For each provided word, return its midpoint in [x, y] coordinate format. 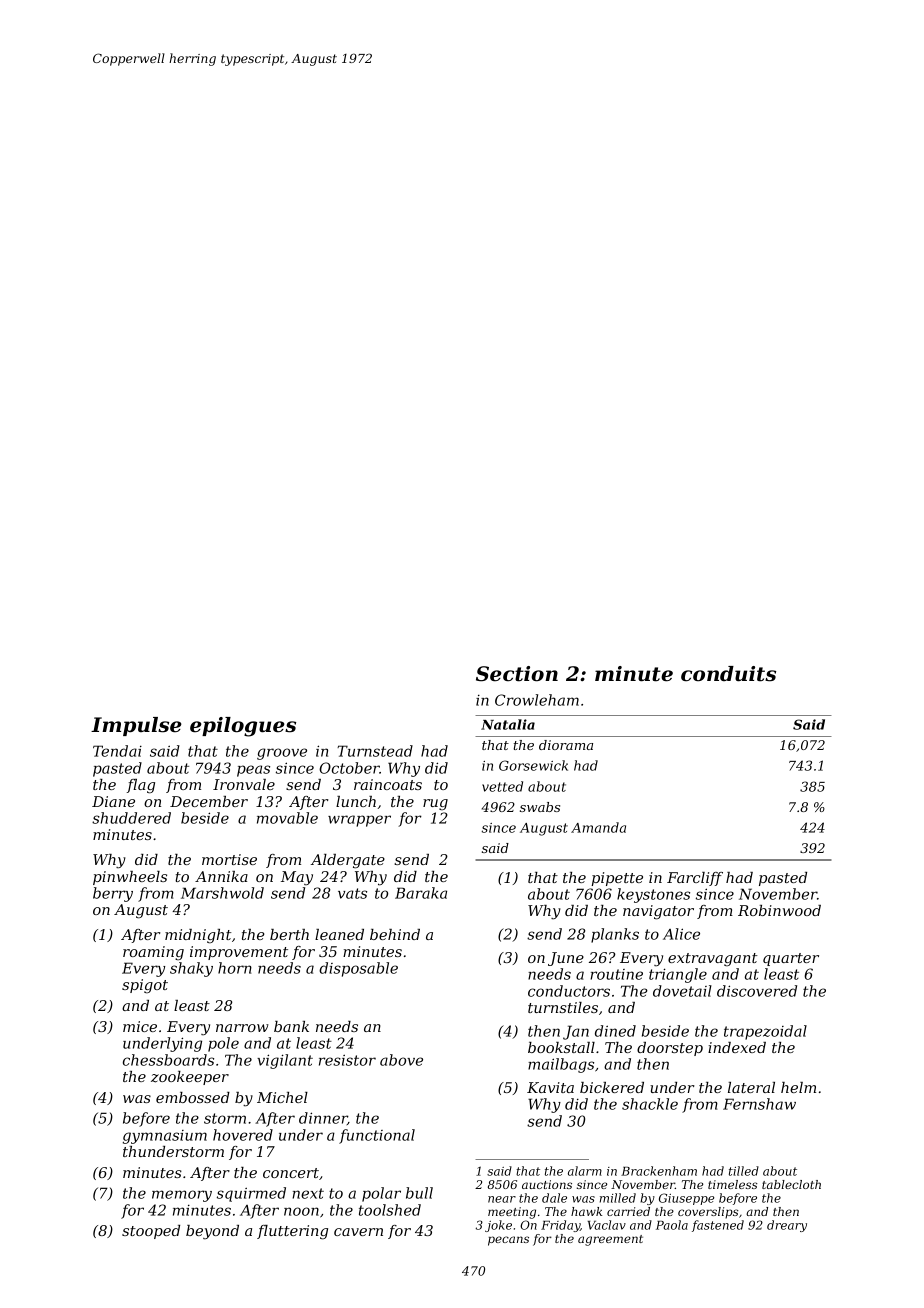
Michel [282, 1097]
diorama [566, 745]
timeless [733, 1184]
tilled [744, 1171]
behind [395, 934]
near [502, 1199]
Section [517, 674]
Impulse [136, 726]
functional [377, 1136]
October [349, 768]
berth [289, 934]
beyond [212, 1232]
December [209, 801]
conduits [728, 674]
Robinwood [779, 910]
